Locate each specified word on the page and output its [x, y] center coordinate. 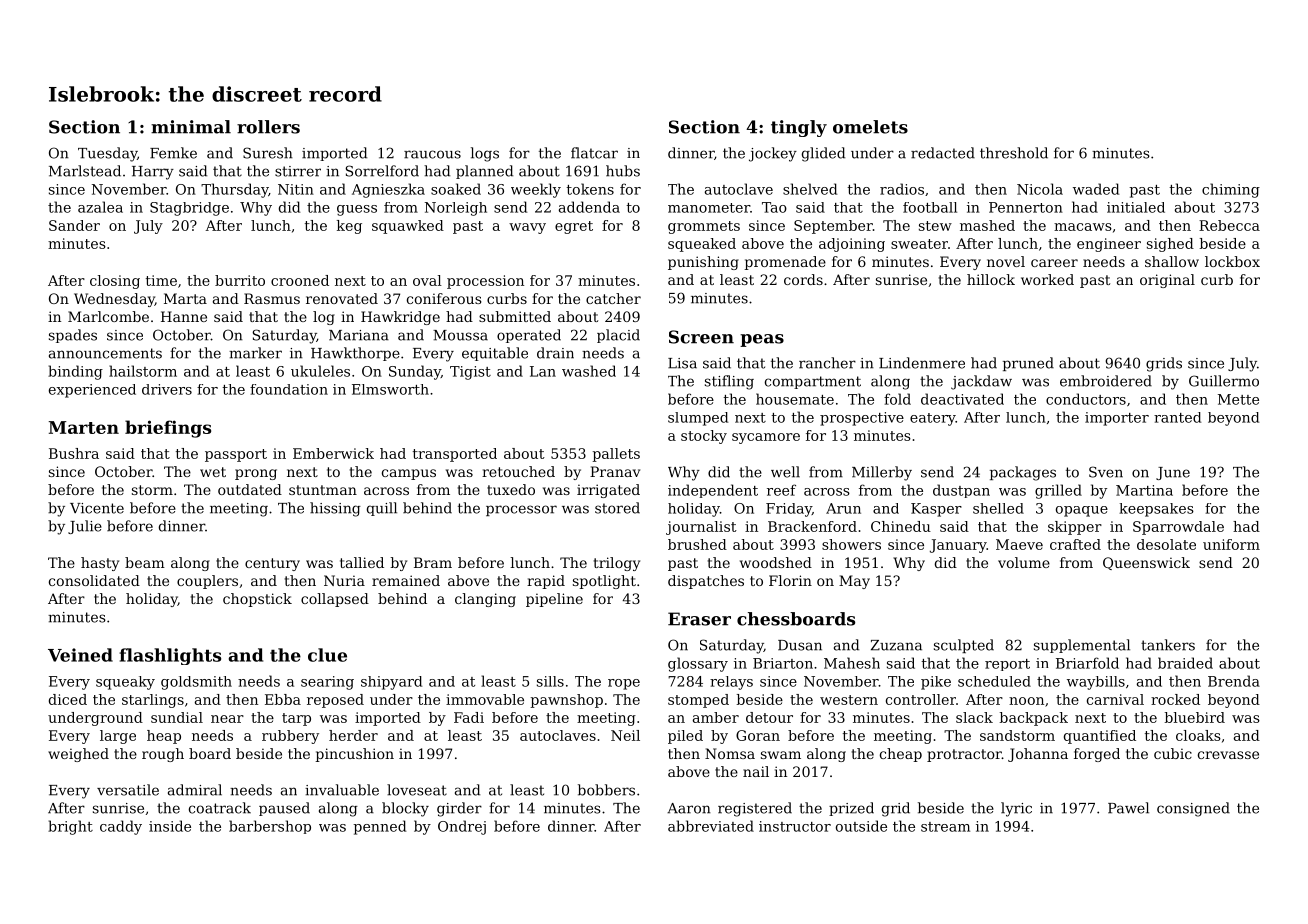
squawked [408, 227]
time [161, 280]
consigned [1193, 809]
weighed [78, 755]
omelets [870, 127]
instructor [795, 826]
